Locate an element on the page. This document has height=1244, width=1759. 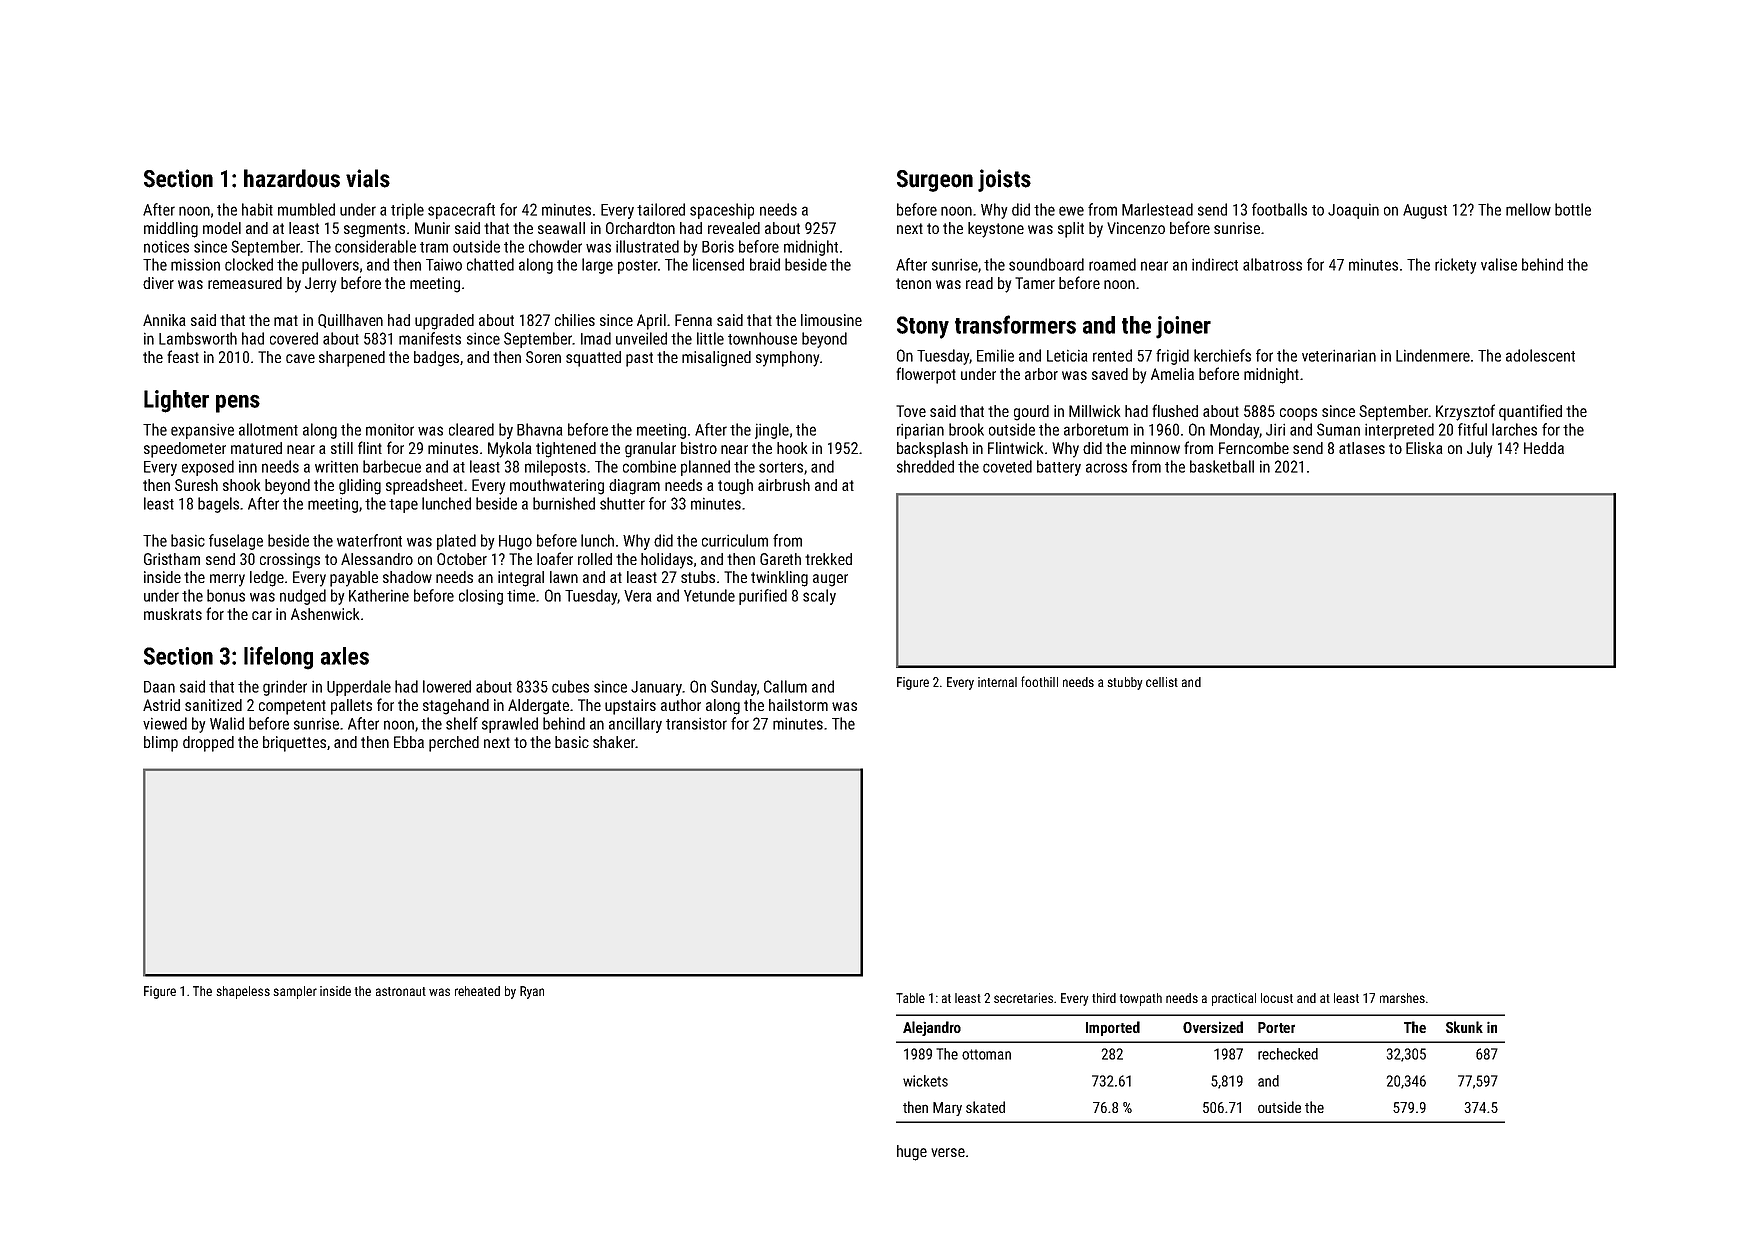
limousine is located at coordinates (831, 320).
